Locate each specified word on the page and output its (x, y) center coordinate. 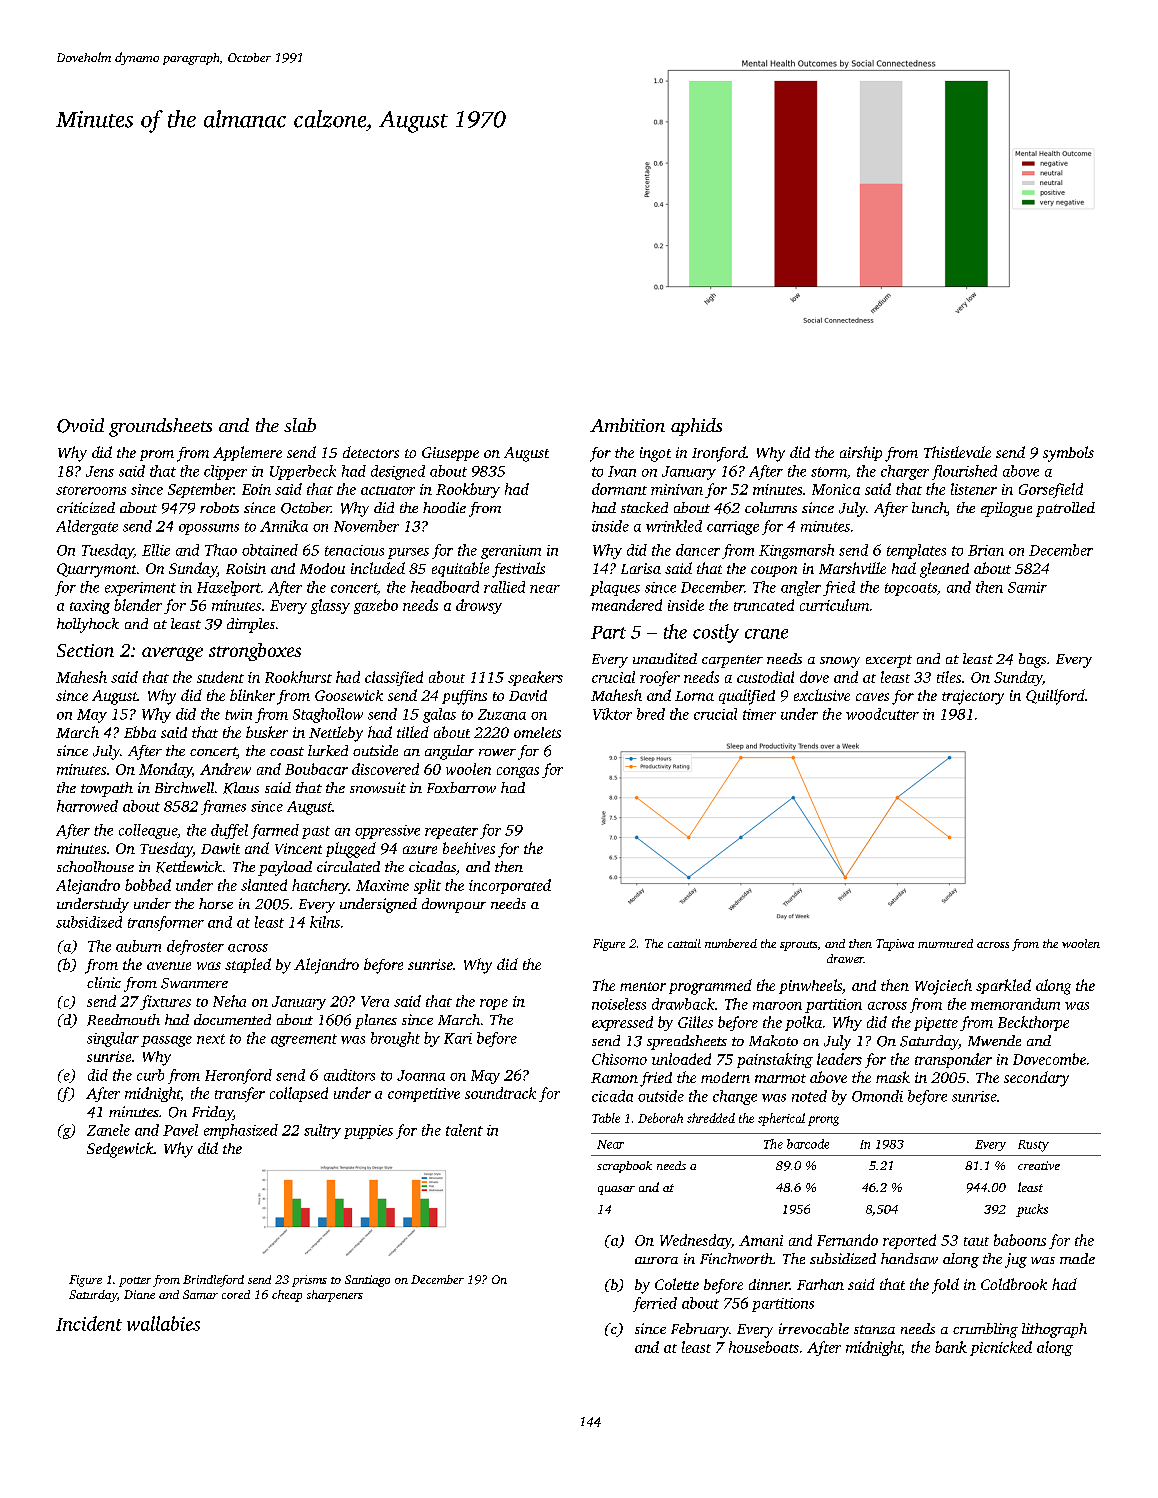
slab (300, 425)
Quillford (1055, 697)
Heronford (238, 1076)
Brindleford (213, 1281)
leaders (839, 1059)
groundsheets (160, 427)
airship (861, 453)
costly (716, 633)
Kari (458, 1038)
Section (85, 650)
